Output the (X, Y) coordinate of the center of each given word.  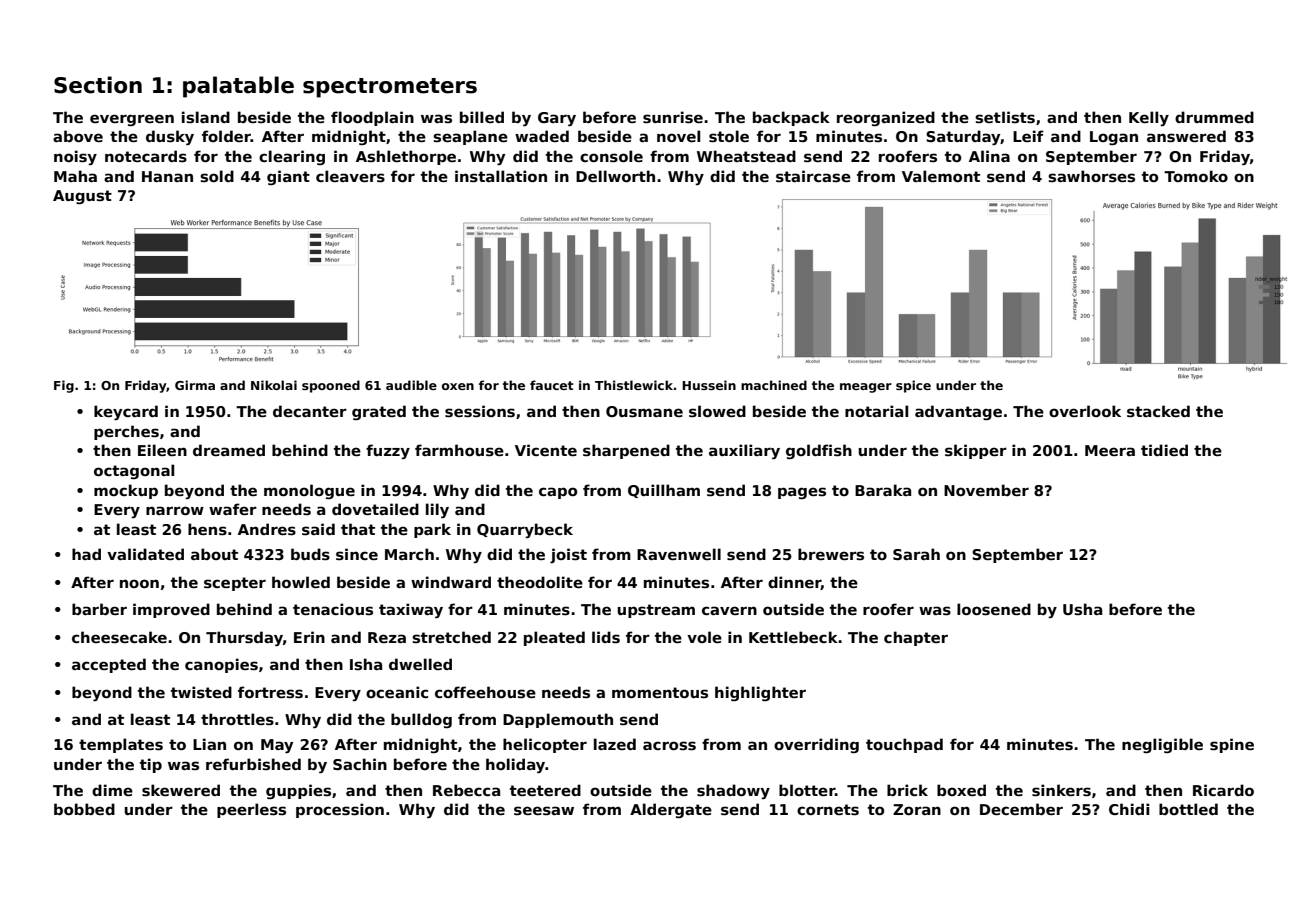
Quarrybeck (525, 530)
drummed (1214, 117)
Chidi (1129, 809)
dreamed (229, 450)
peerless (251, 810)
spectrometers (390, 88)
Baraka (883, 490)
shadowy (733, 791)
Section (98, 85)
